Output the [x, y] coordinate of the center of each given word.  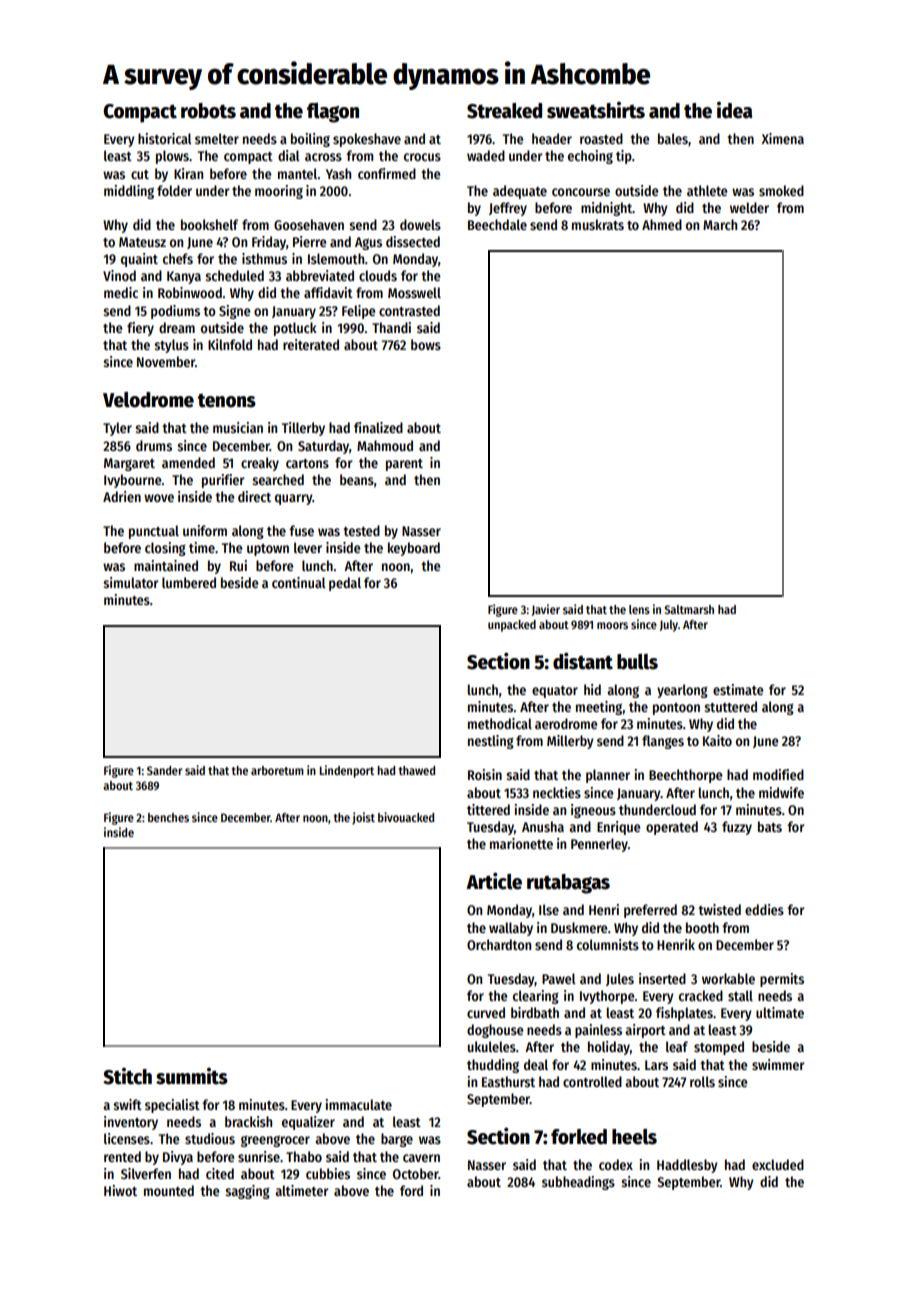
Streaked [504, 111]
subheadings [578, 1183]
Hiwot [120, 1190]
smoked [781, 190]
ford [411, 1190]
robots [208, 111]
